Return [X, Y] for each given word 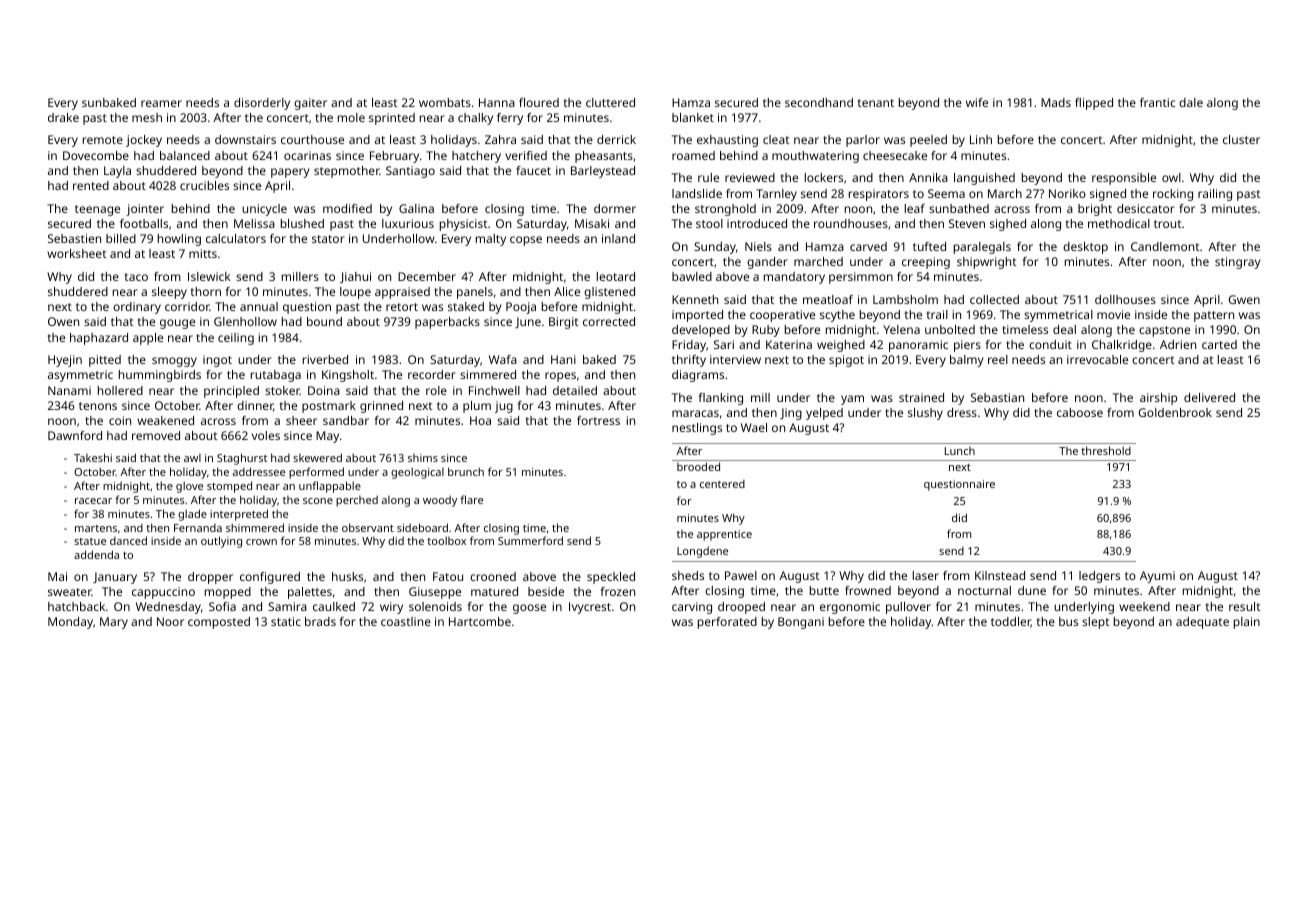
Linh [981, 139]
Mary [114, 623]
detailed [575, 390]
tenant [876, 103]
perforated [727, 623]
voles [266, 435]
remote [103, 140]
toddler [1011, 622]
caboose [1080, 412]
